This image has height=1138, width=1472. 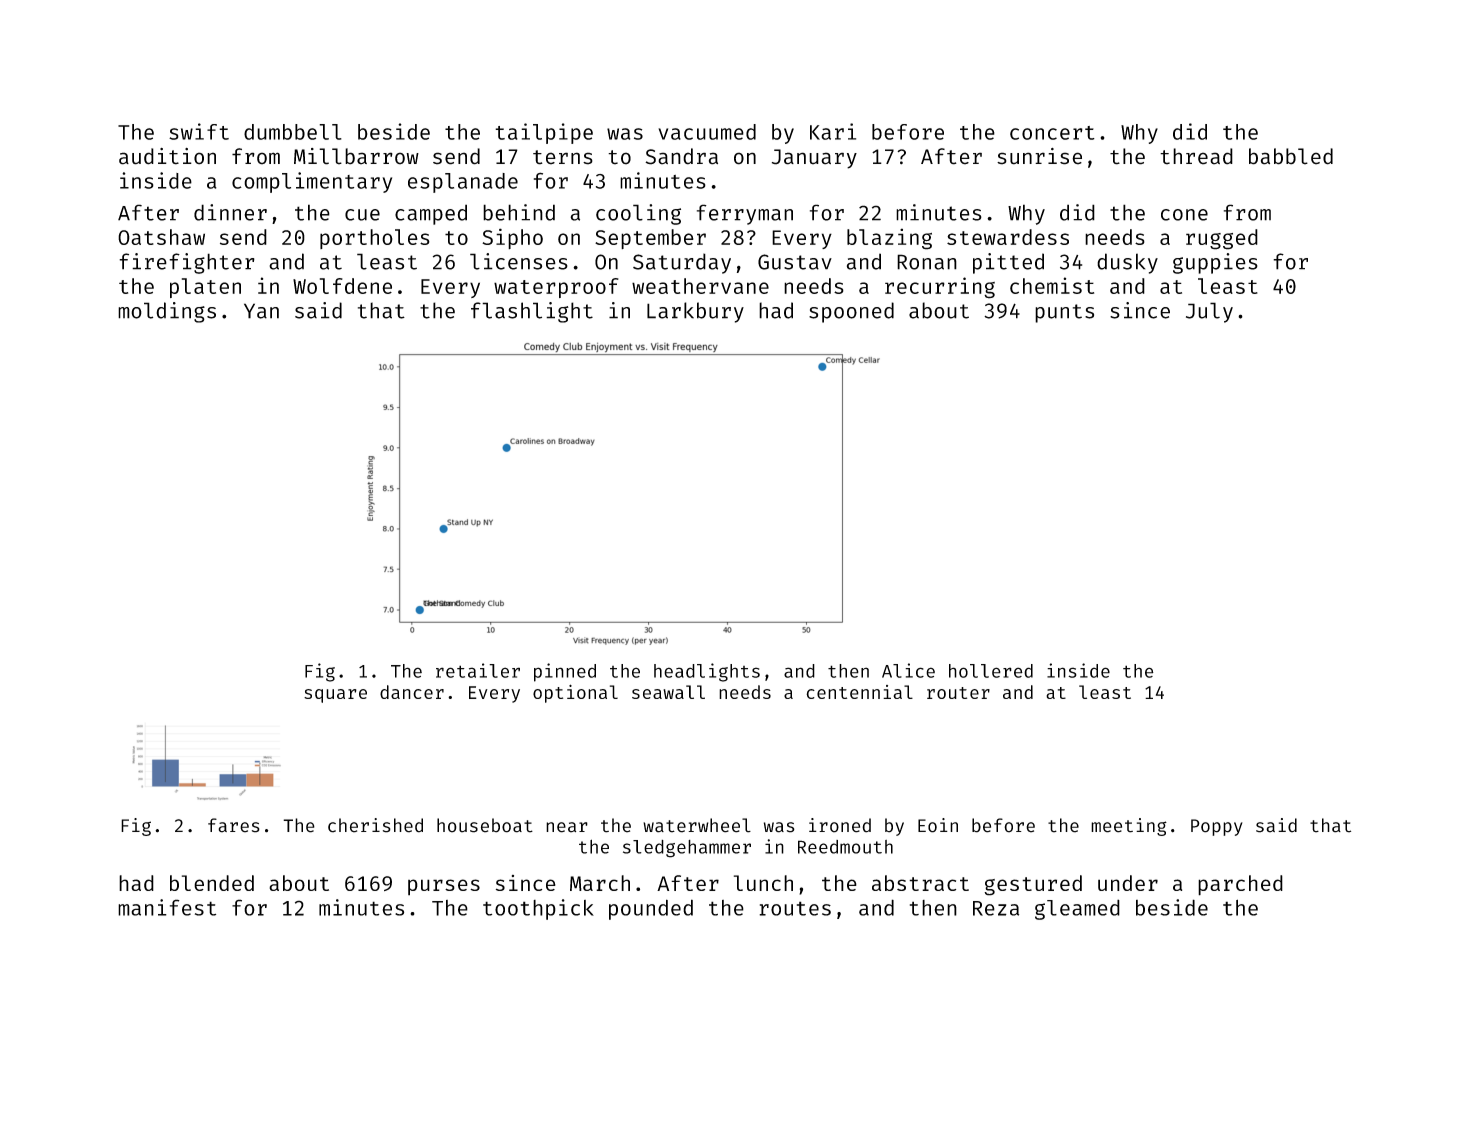 What do you see at coordinates (1052, 285) in the image?
I see `chemist` at bounding box center [1052, 285].
